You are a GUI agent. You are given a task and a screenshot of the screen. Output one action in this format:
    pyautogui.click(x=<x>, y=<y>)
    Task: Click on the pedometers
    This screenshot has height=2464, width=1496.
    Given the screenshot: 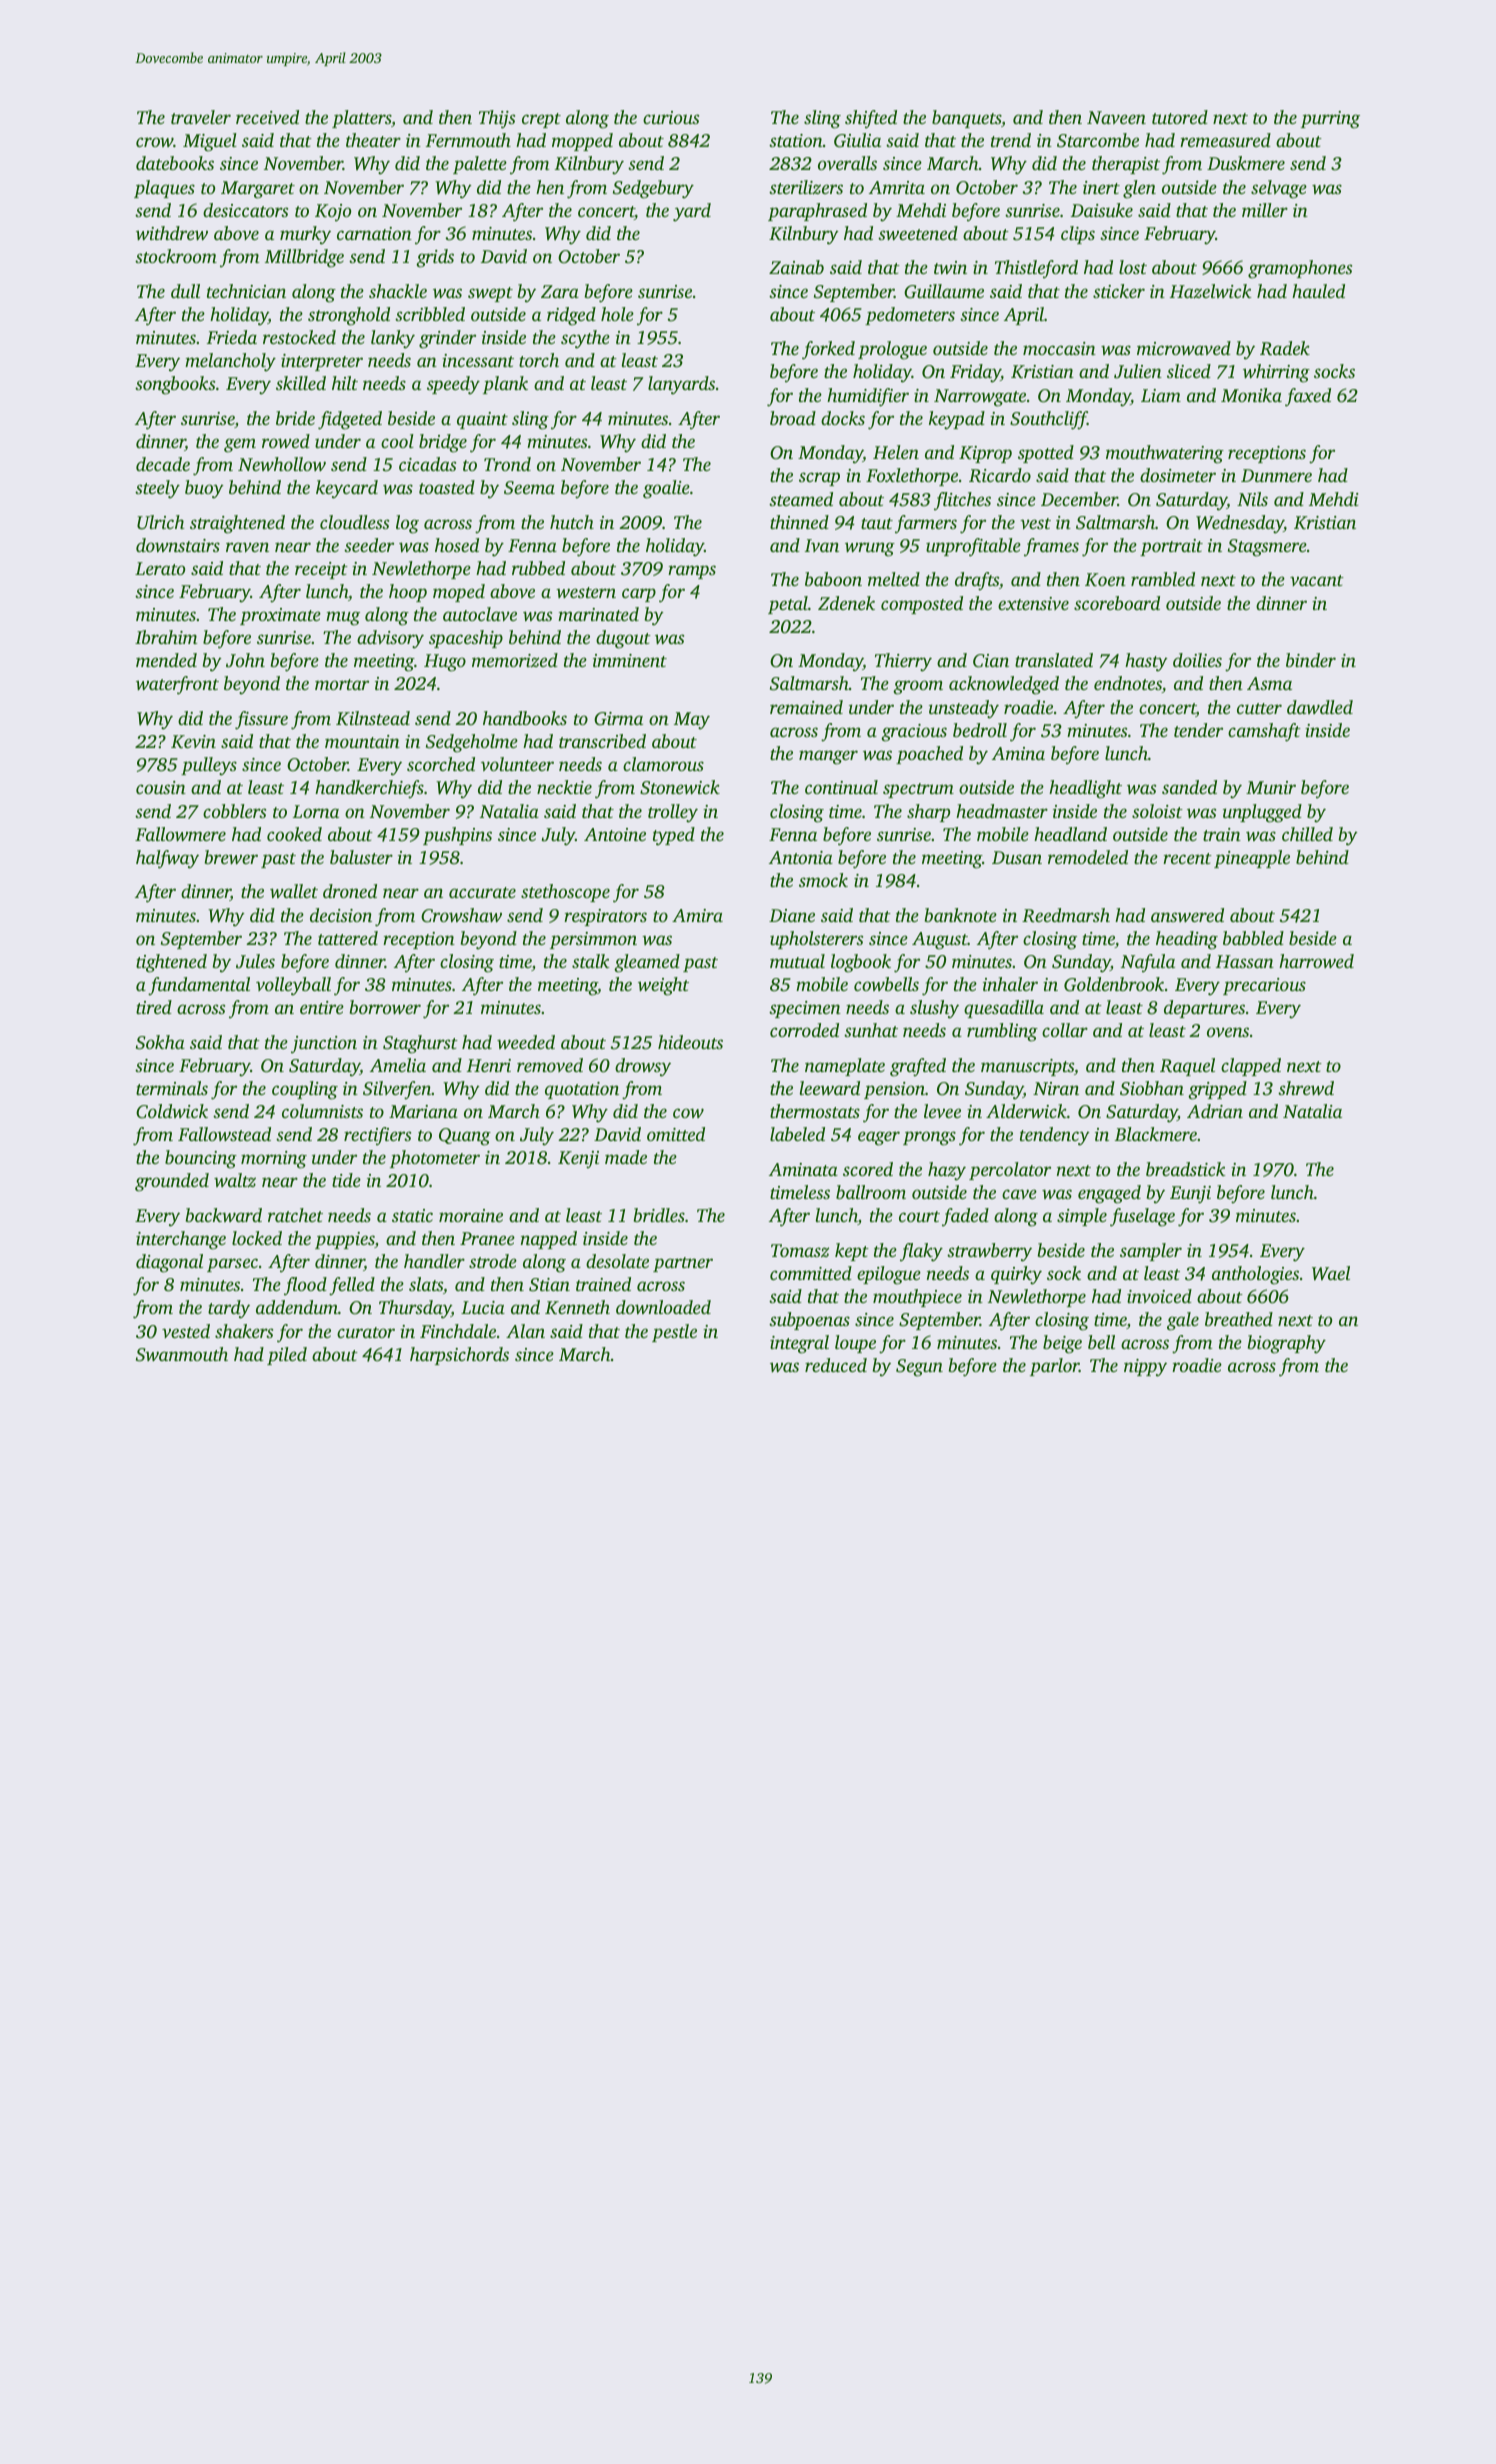 What is the action you would take?
    pyautogui.click(x=910, y=316)
